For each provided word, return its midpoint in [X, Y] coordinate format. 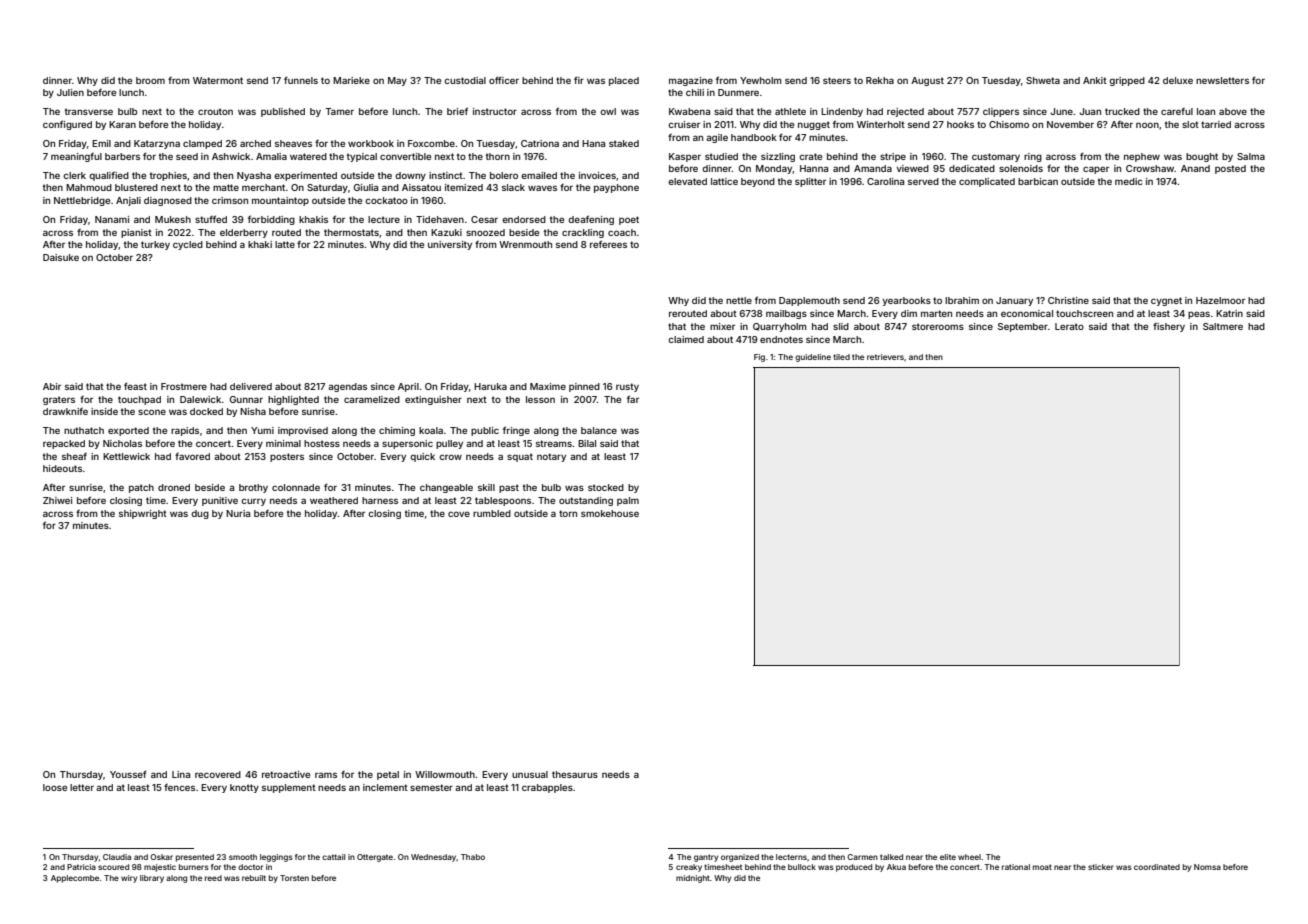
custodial [465, 80]
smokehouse [610, 513]
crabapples [547, 788]
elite [948, 857]
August [927, 81]
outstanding [586, 501]
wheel [969, 857]
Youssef [128, 774]
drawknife [65, 411]
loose [55, 787]
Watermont [218, 80]
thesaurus [575, 774]
